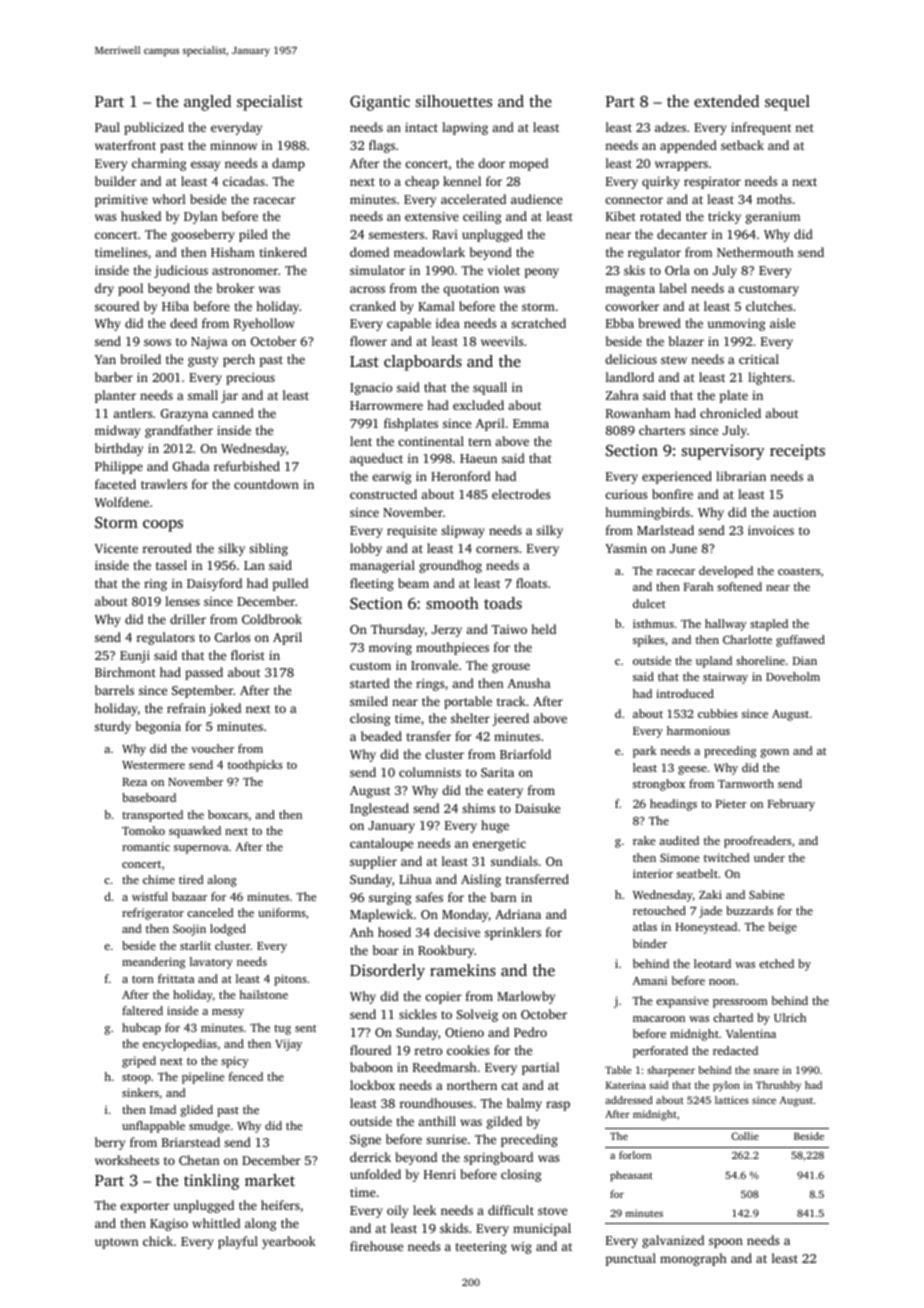 The height and width of the screenshot is (1308, 924). Describe the element at coordinates (255, 766) in the screenshot. I see `toothpicks` at that location.
